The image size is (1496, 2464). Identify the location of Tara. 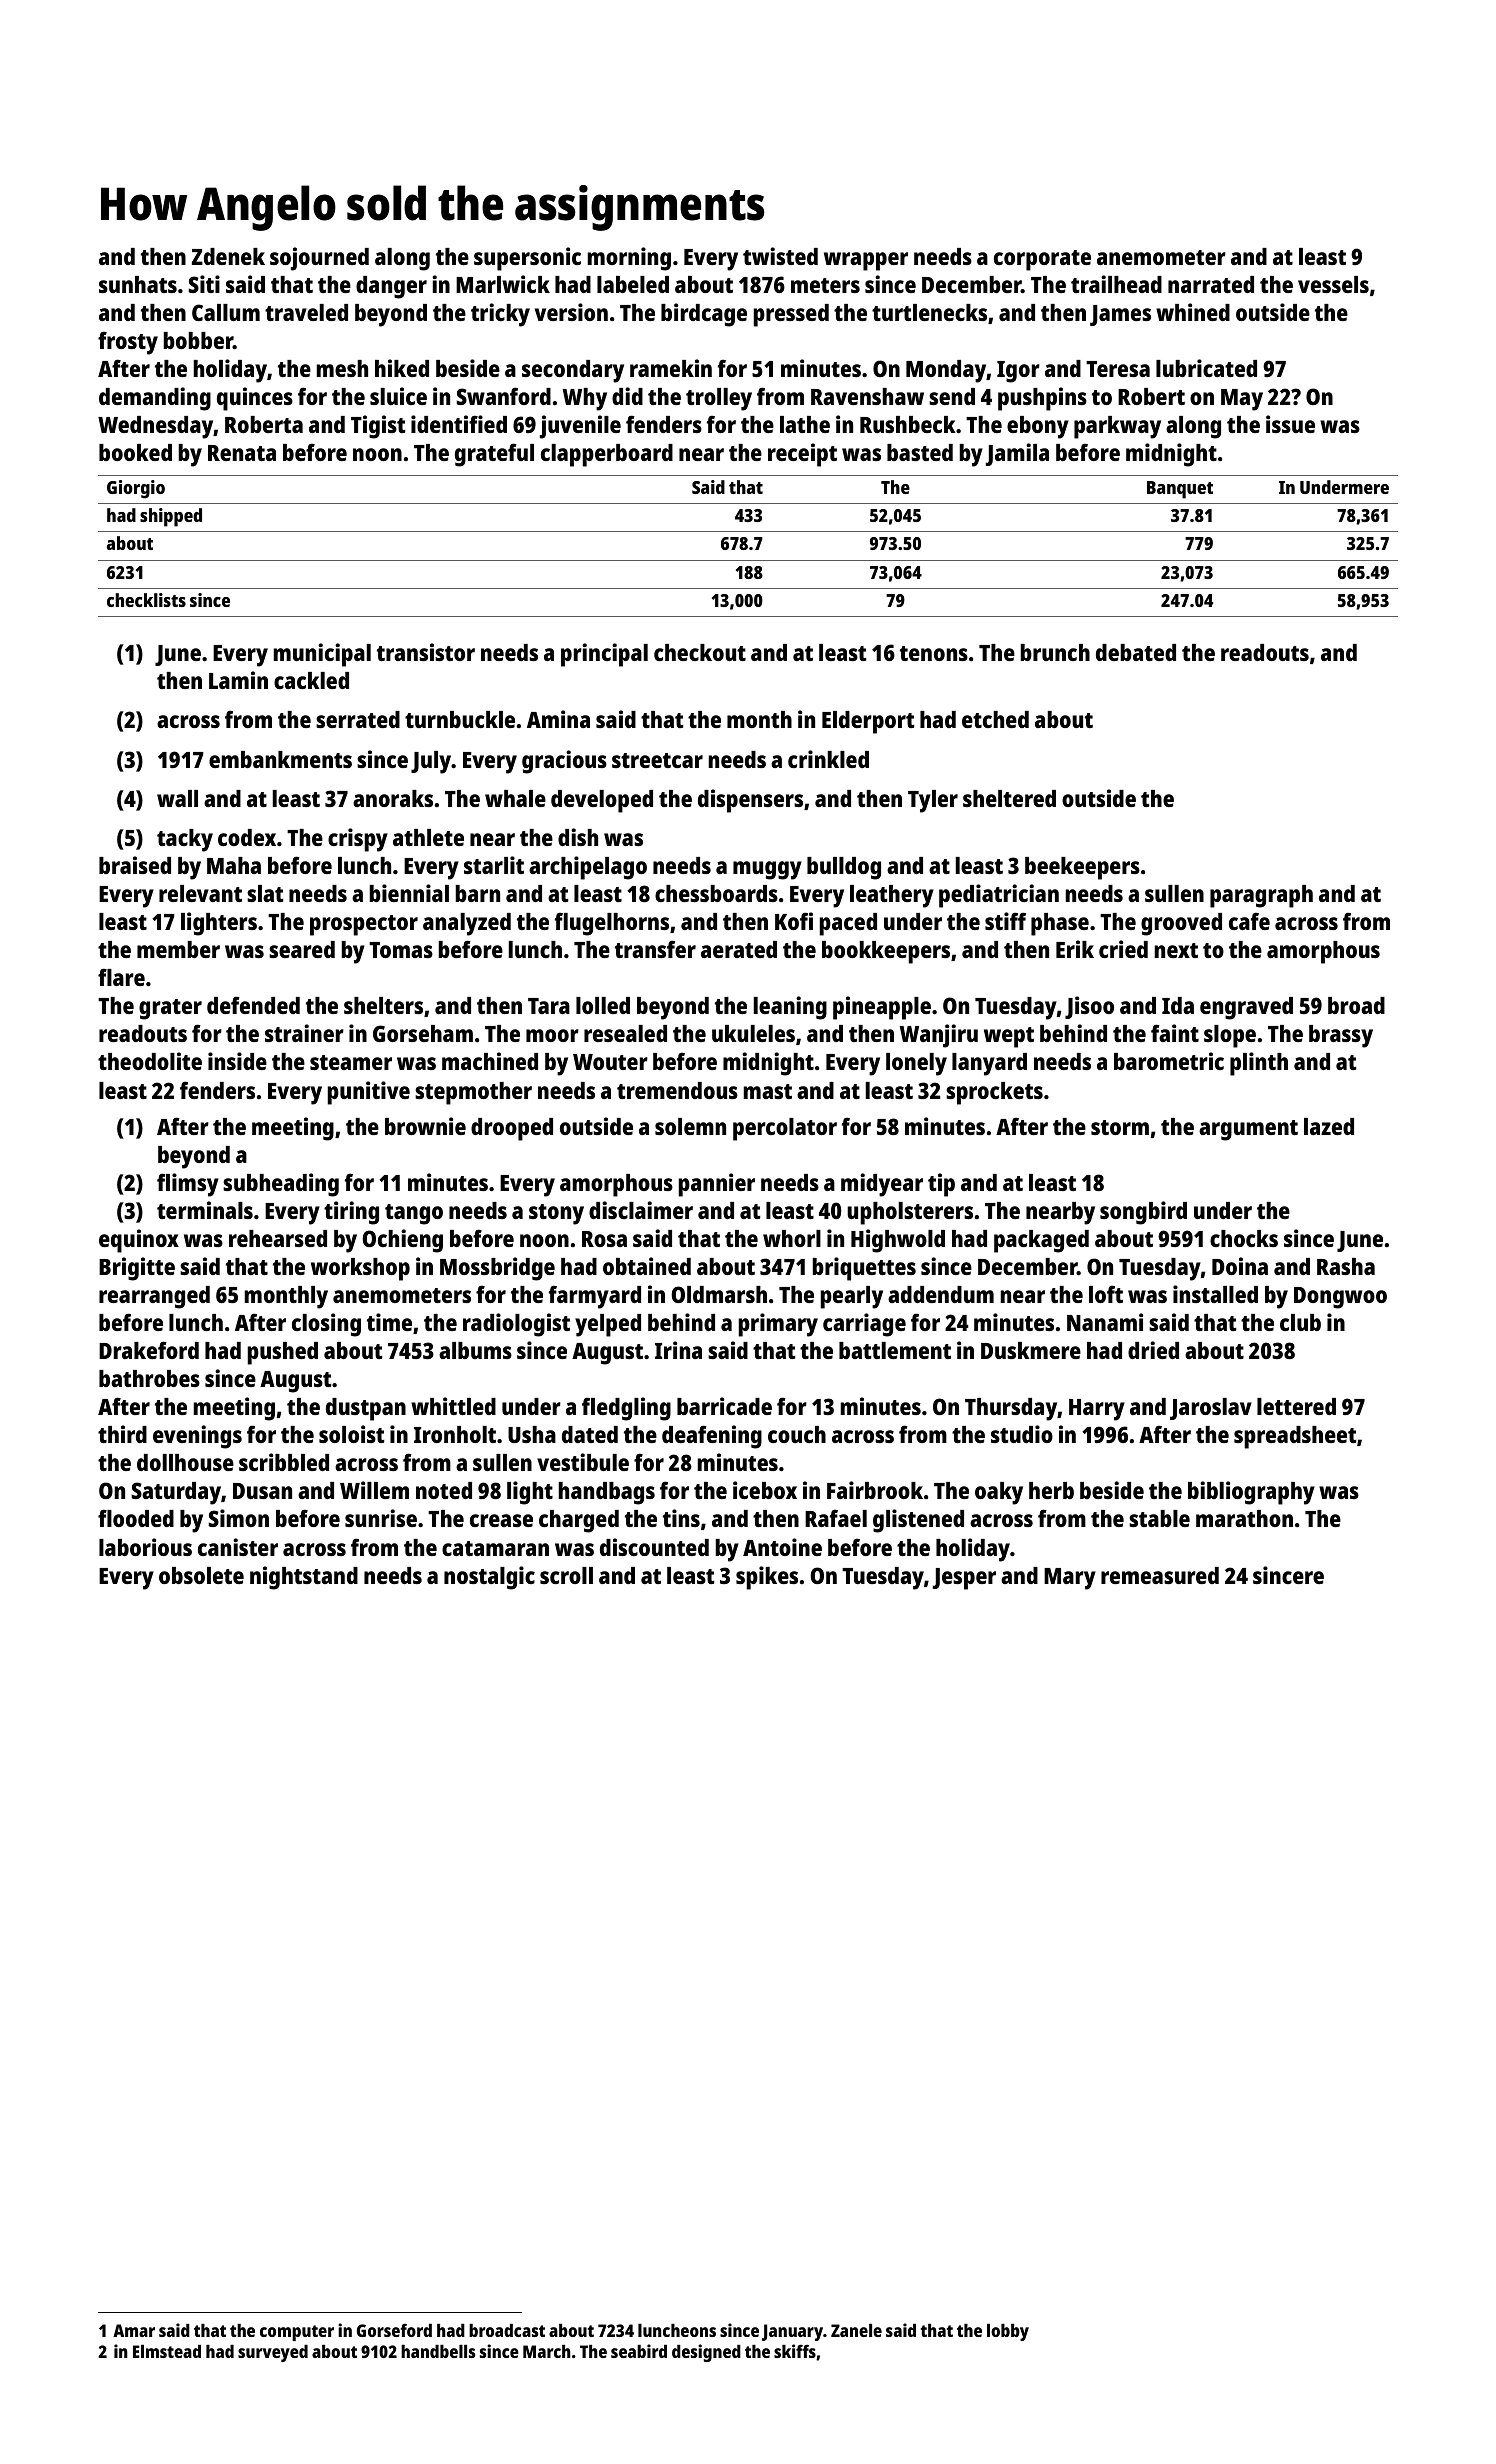
(549, 1006).
